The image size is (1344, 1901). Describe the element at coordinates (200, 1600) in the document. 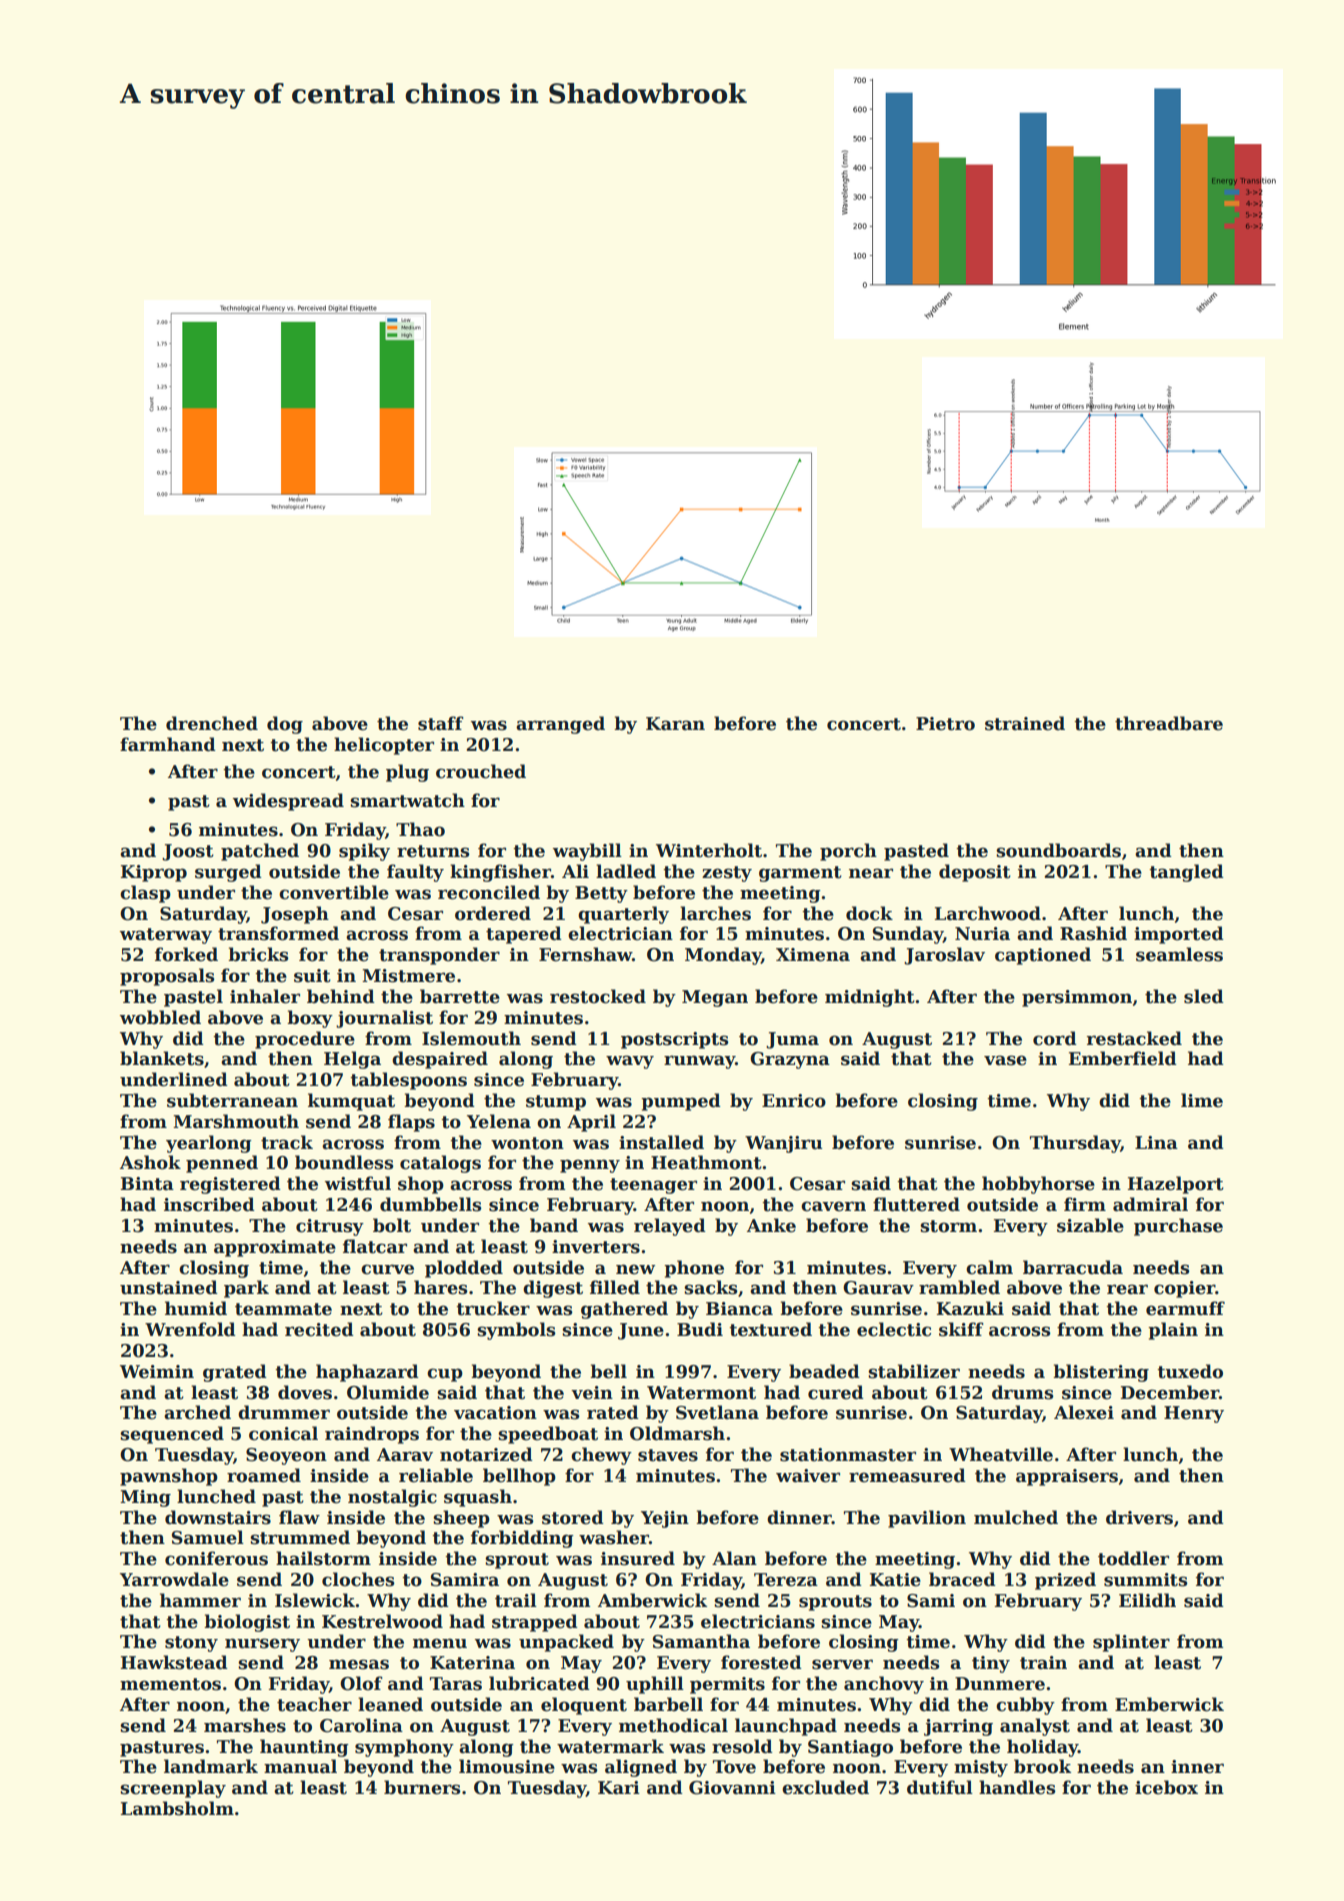

I see `hammer` at that location.
